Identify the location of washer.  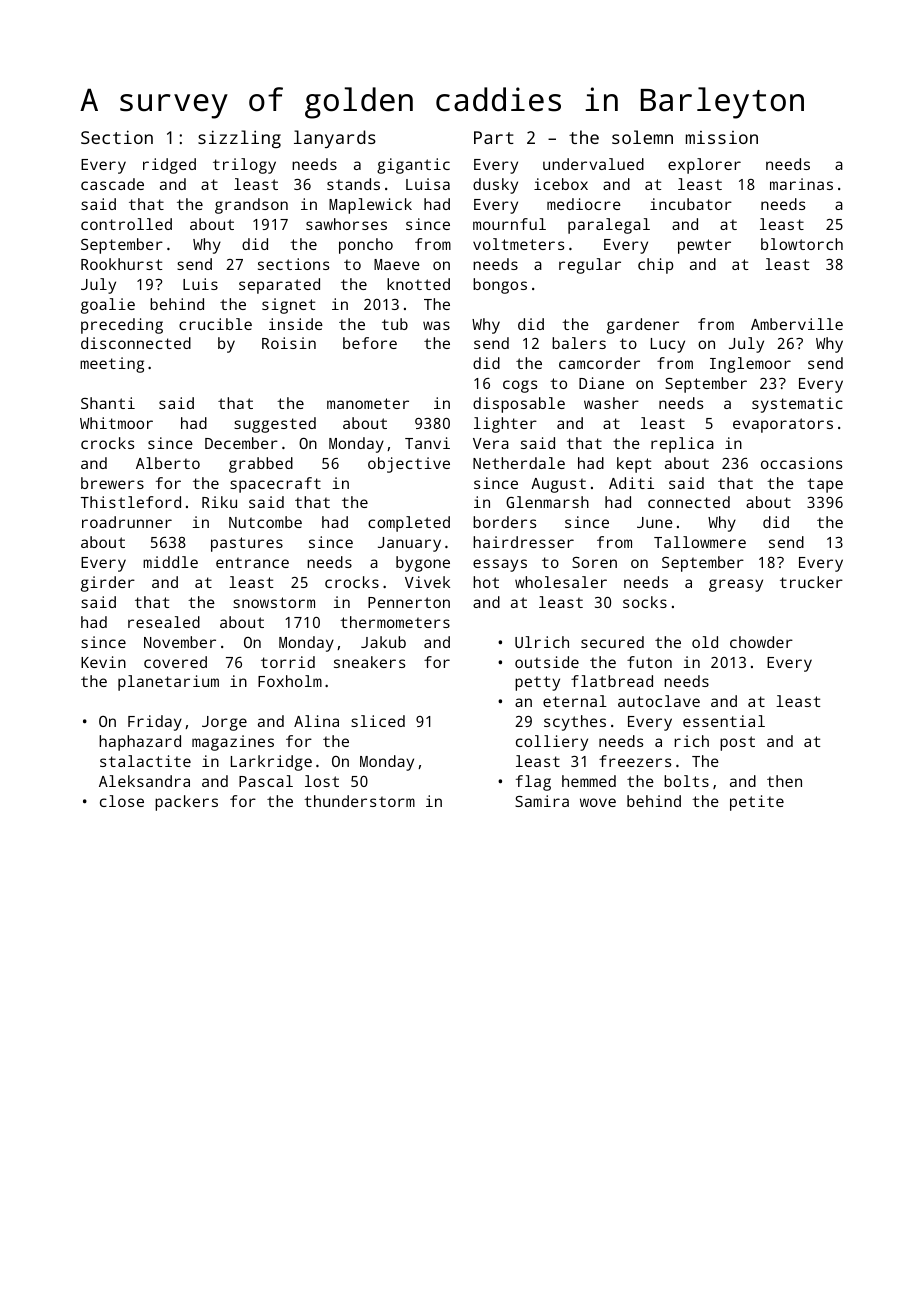
(611, 403).
